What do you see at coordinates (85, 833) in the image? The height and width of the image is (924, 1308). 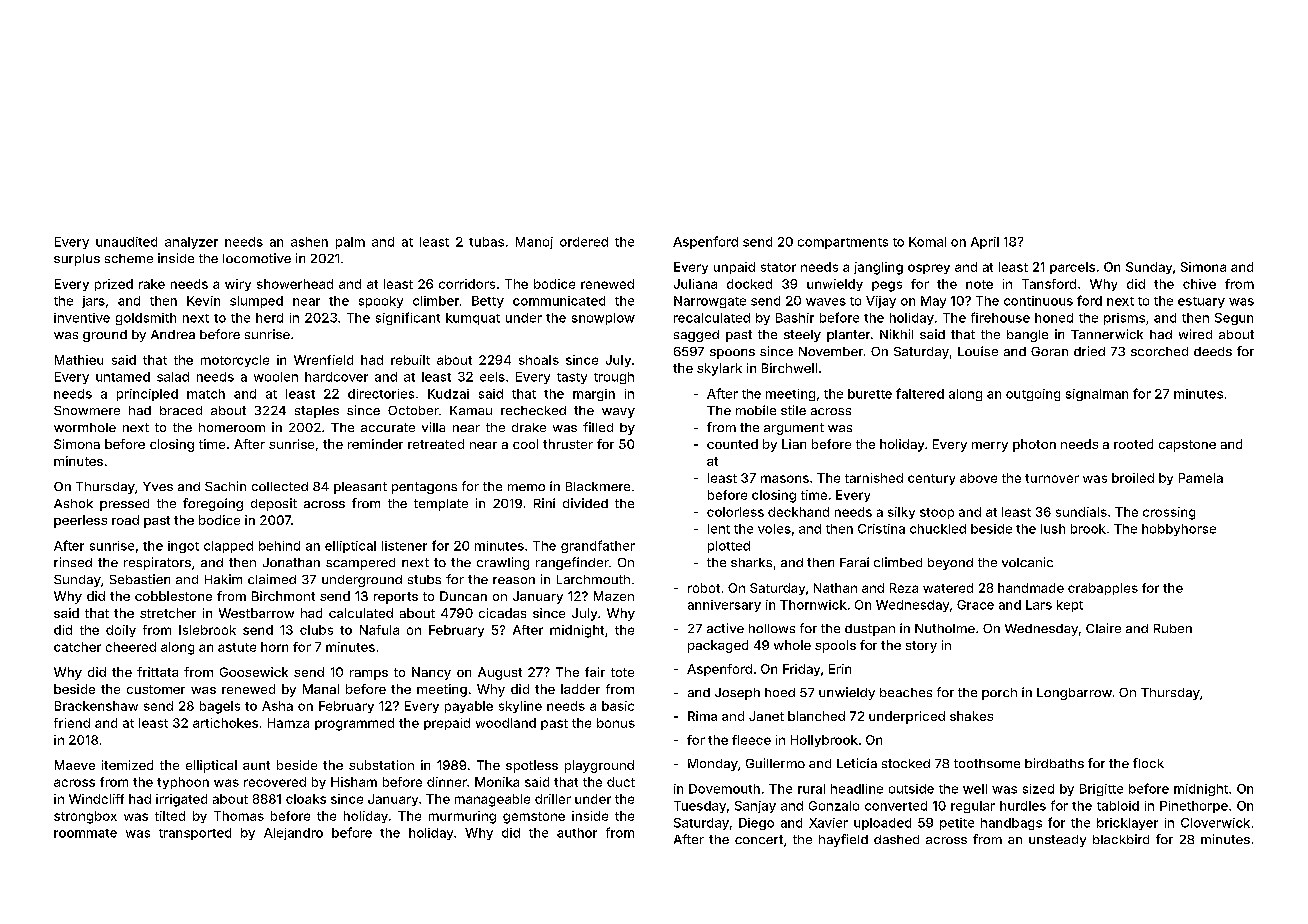 I see `roommate` at bounding box center [85, 833].
